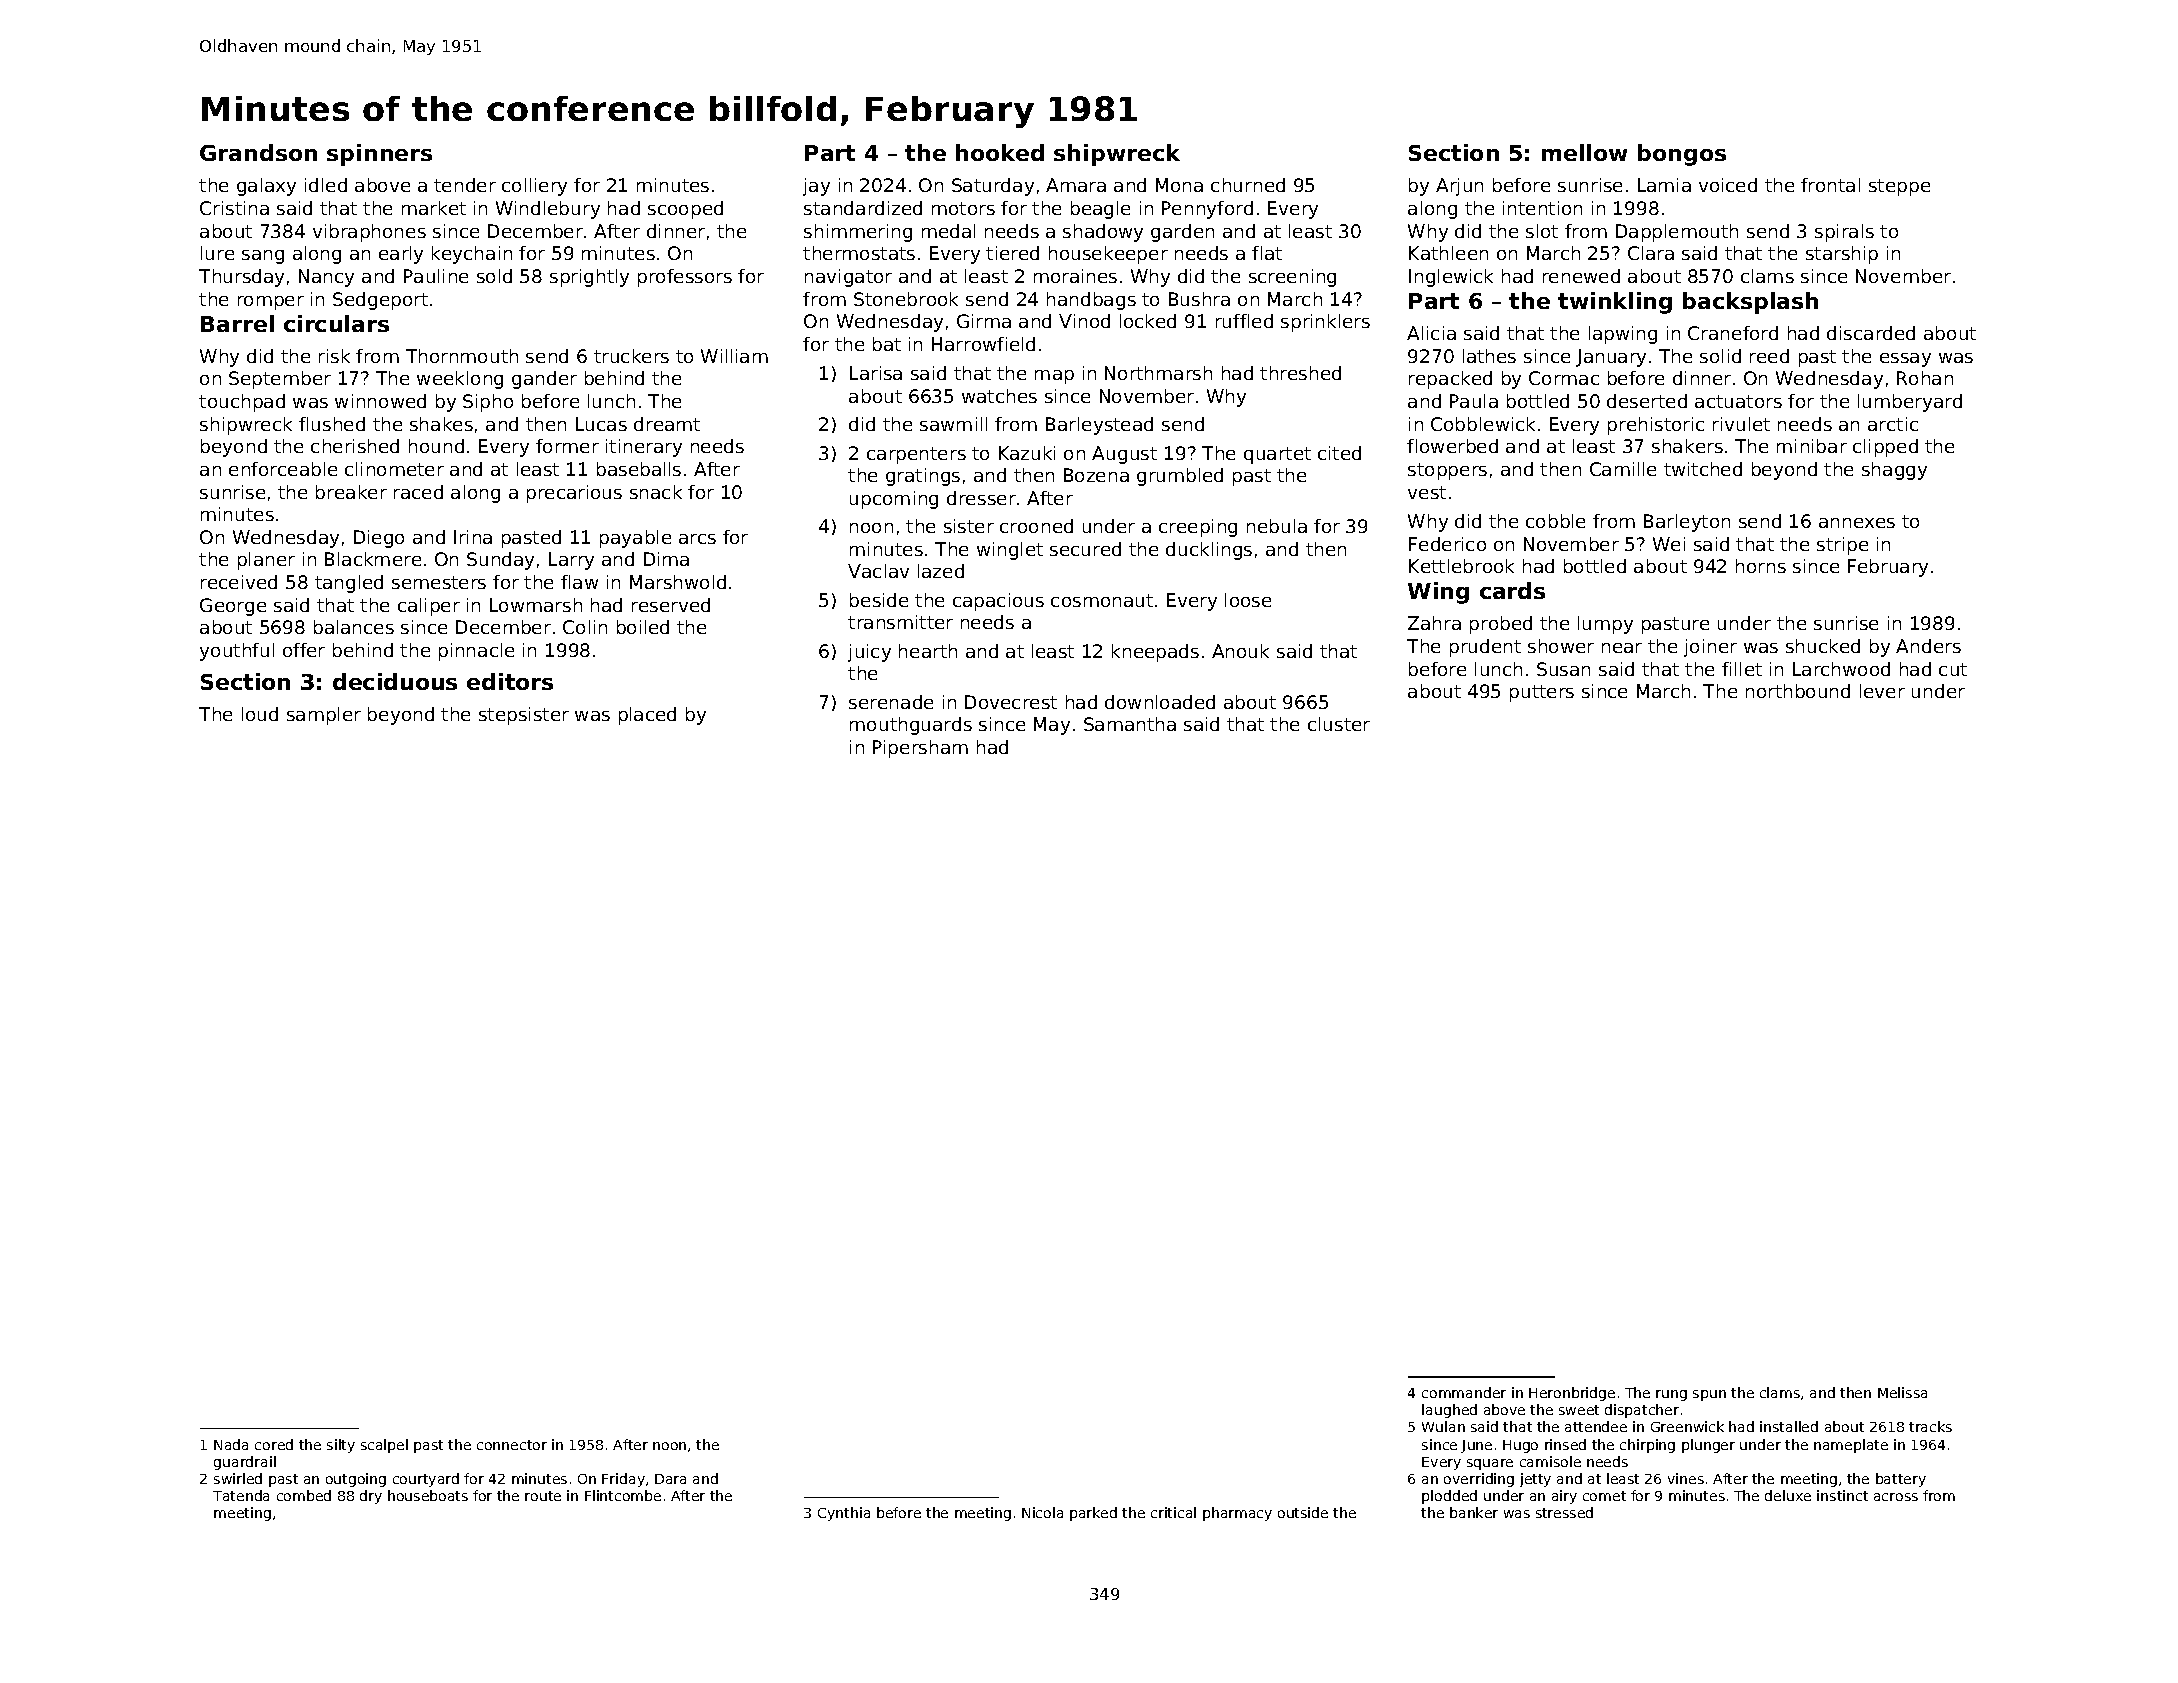 This screenshot has width=2178, height=1683. I want to click on parked, so click(1093, 1514).
